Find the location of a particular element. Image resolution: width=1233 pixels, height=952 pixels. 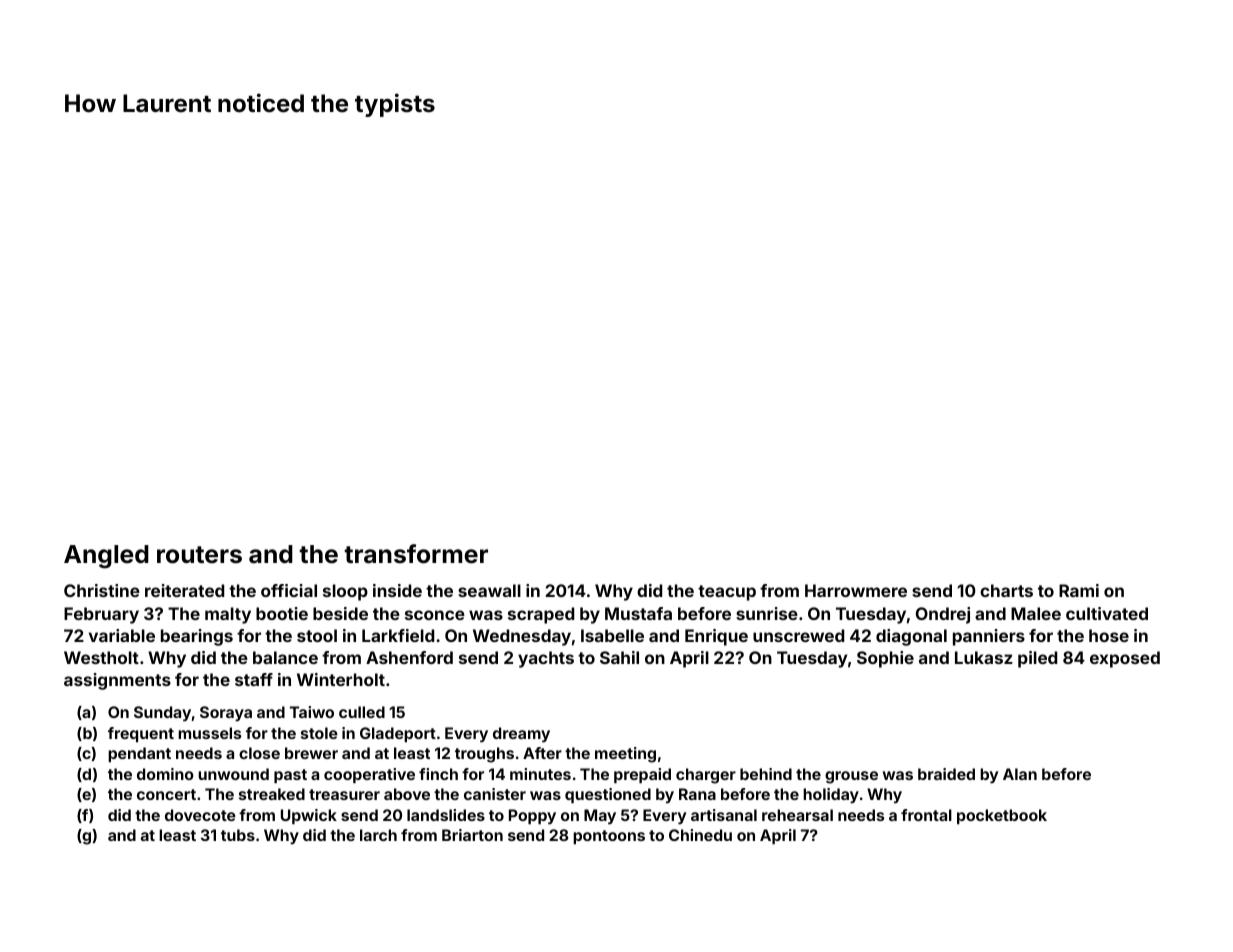

variable is located at coordinates (122, 635).
